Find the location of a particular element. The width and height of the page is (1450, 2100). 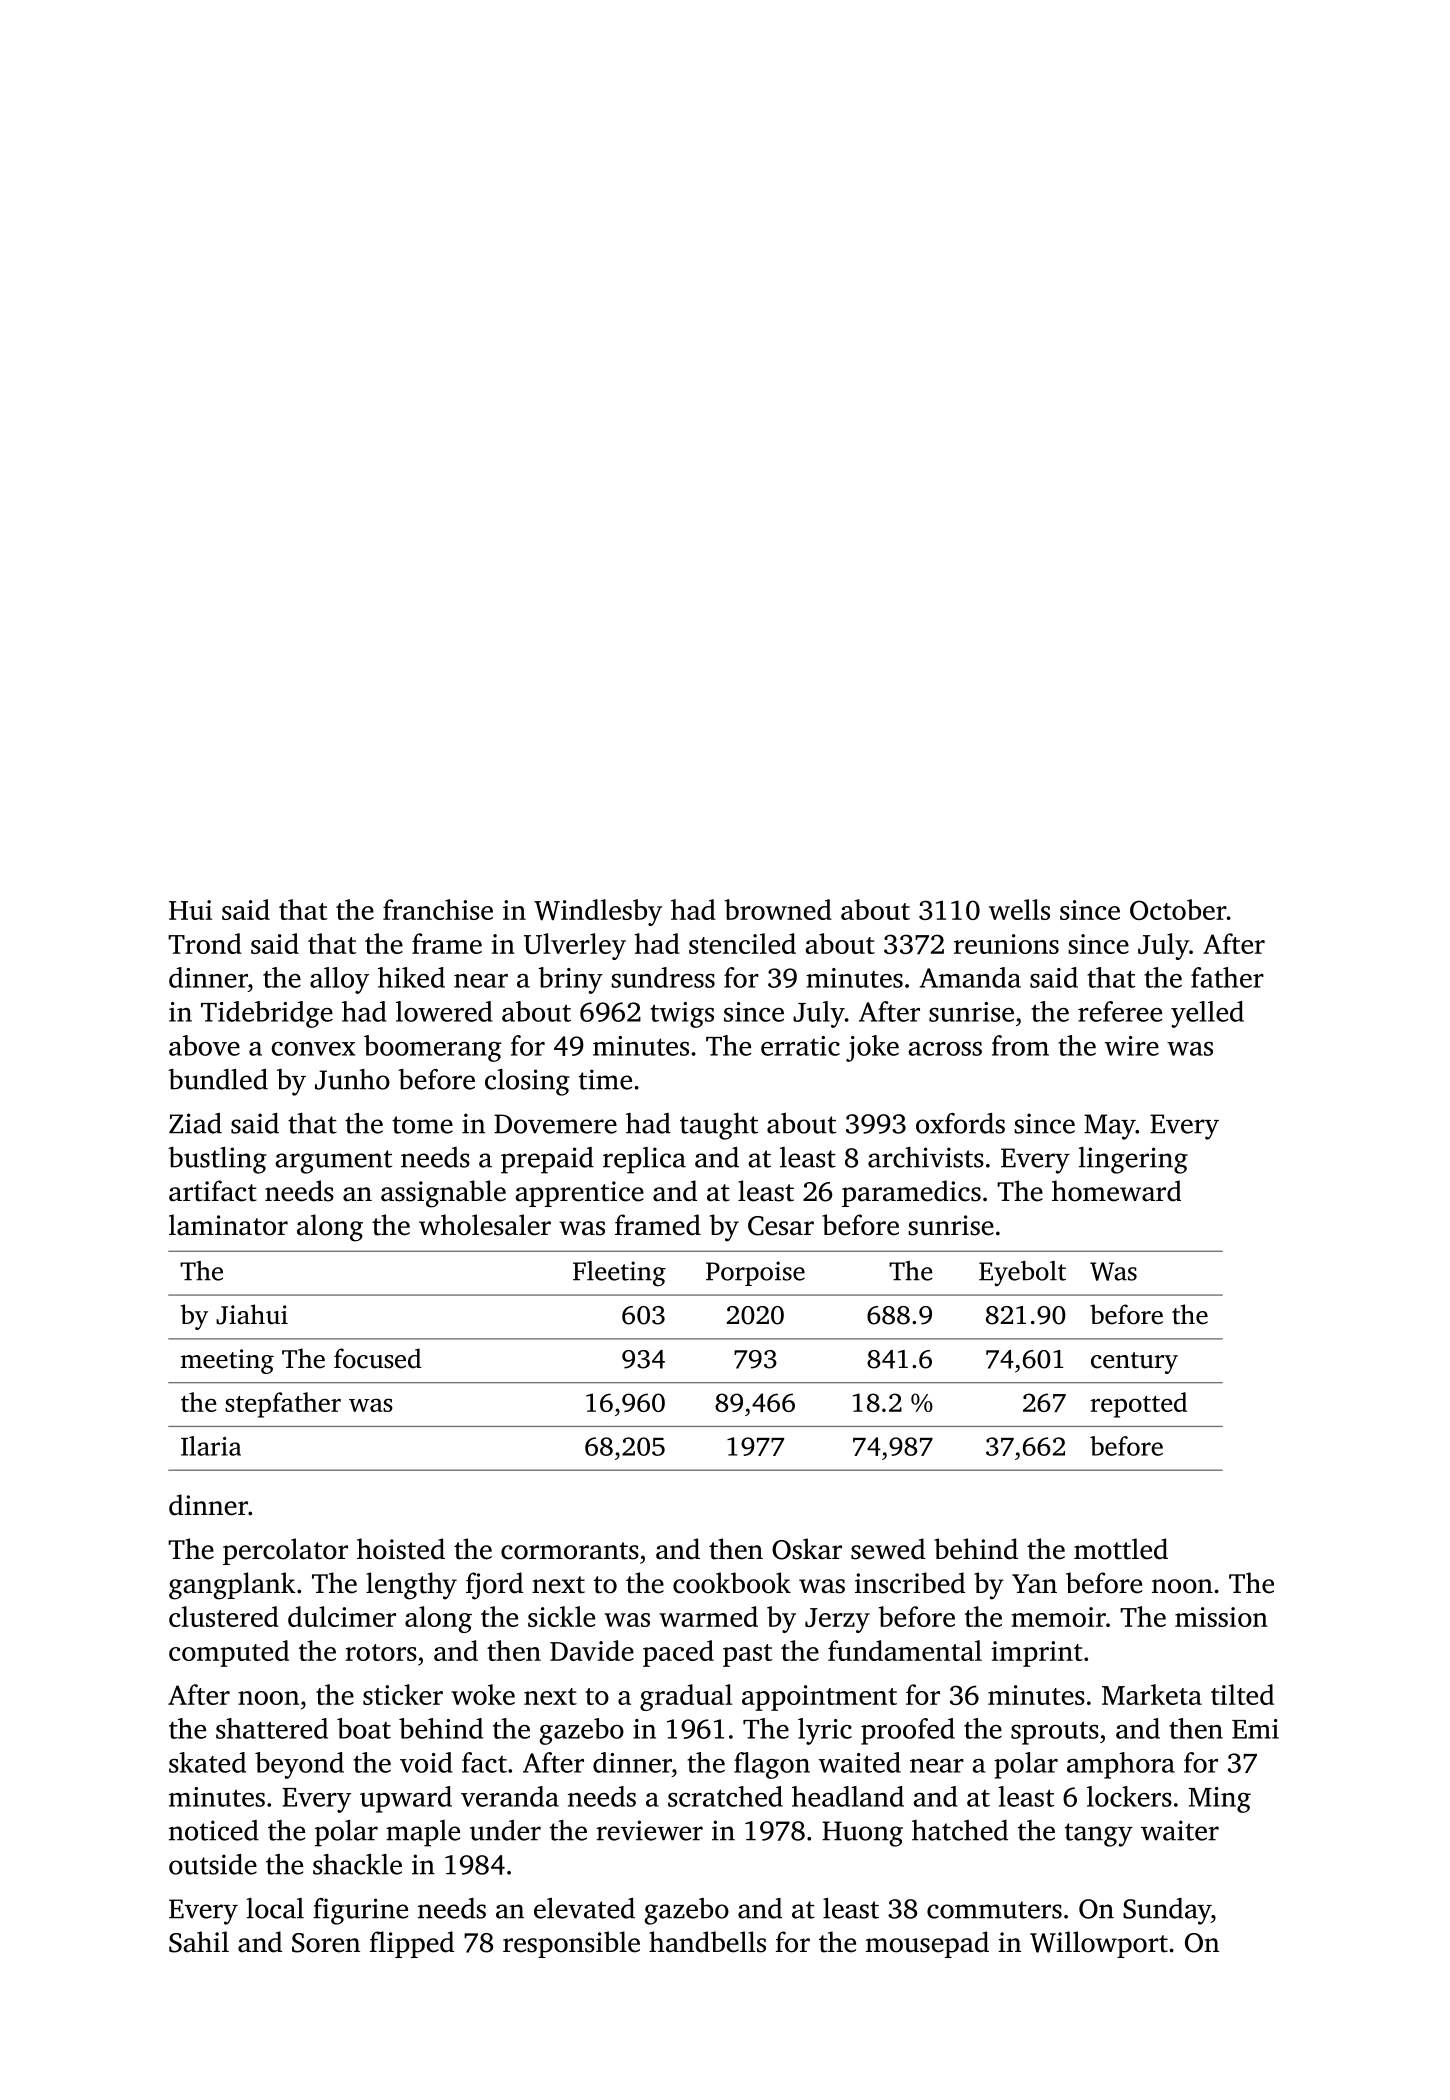

scratched is located at coordinates (725, 1796).
